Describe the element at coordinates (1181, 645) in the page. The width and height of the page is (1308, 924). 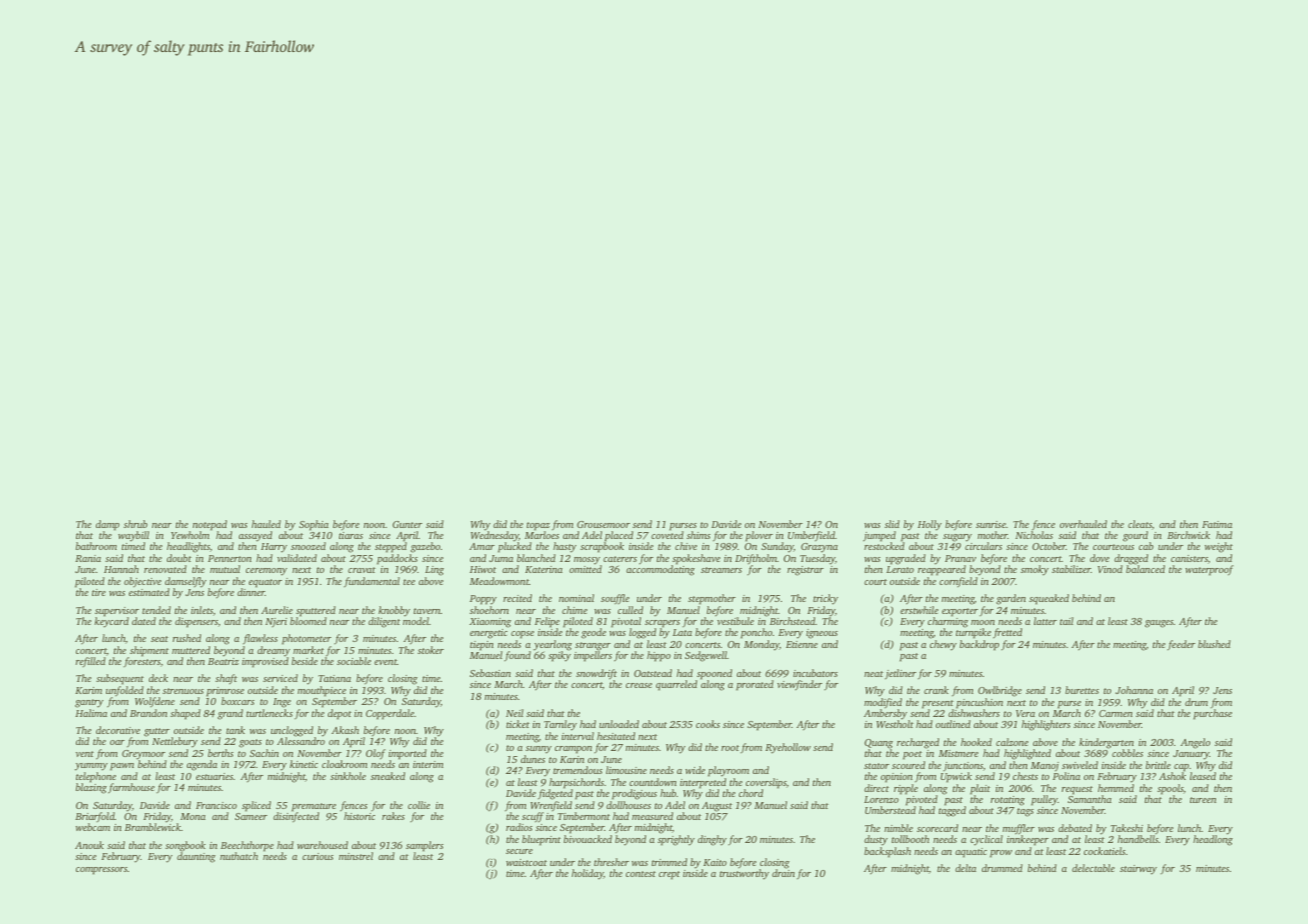
I see `feeder` at that location.
